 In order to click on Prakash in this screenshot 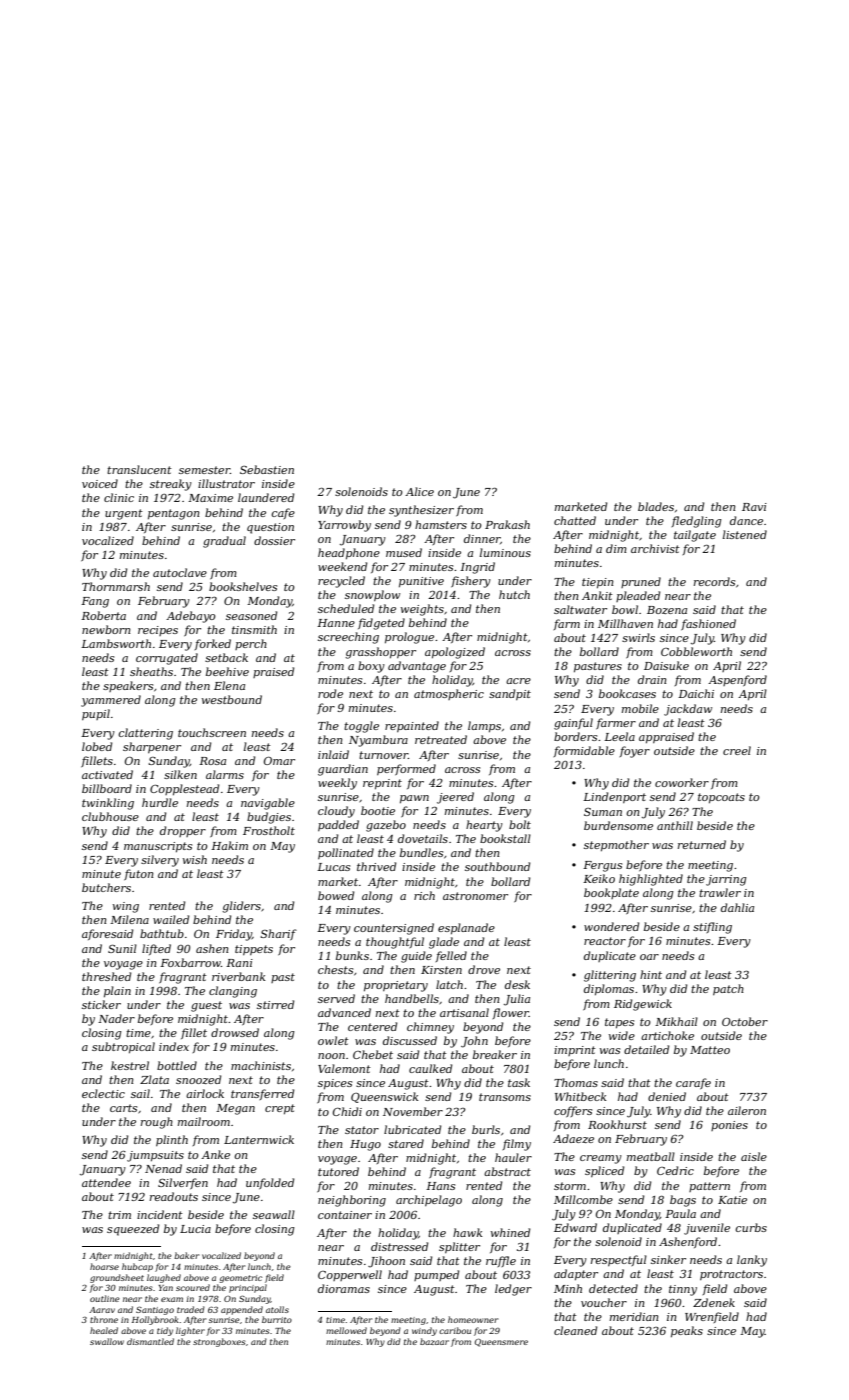, I will do `click(507, 524)`.
